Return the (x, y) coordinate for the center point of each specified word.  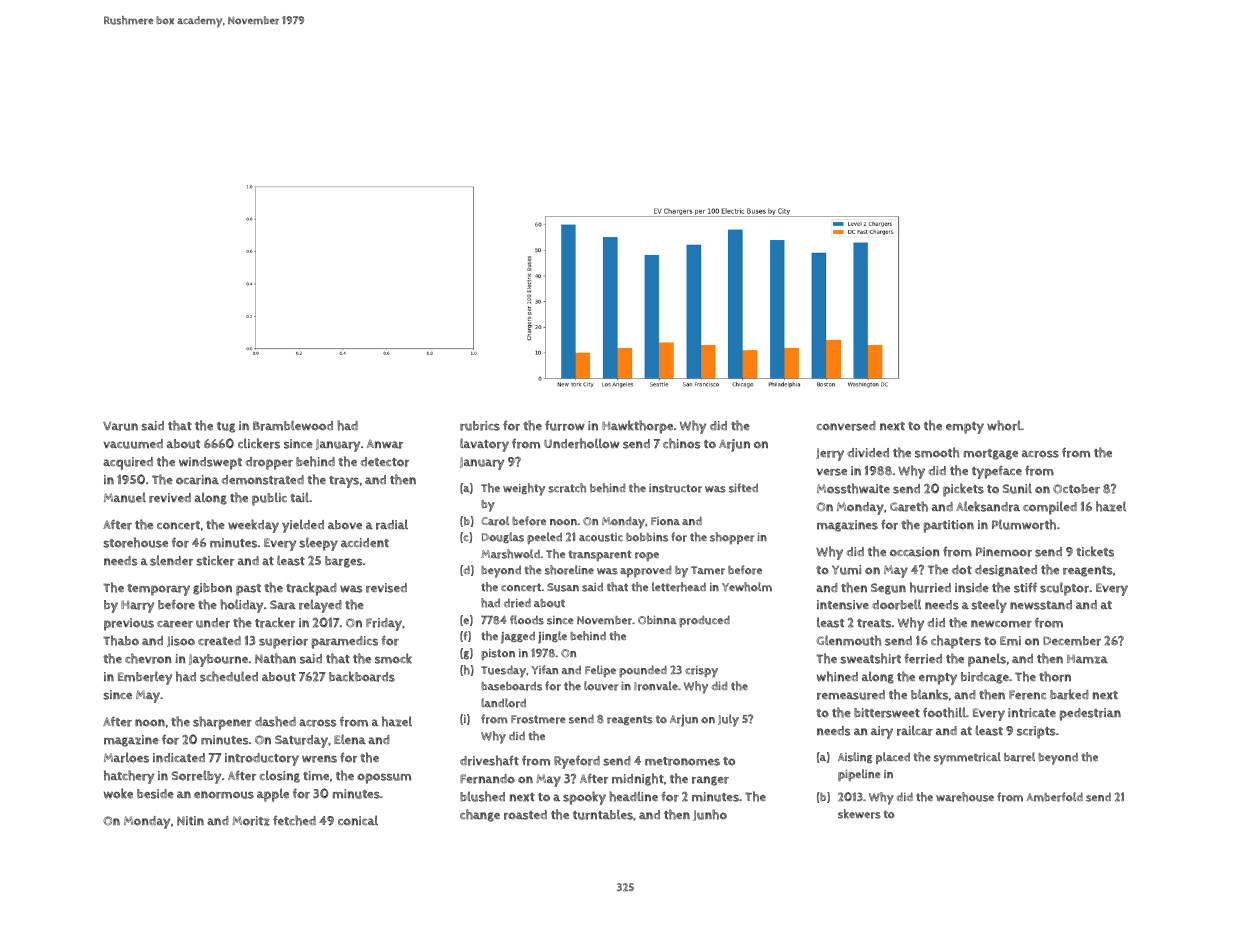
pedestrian (1090, 714)
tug (226, 427)
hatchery (129, 777)
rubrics (480, 426)
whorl (1004, 425)
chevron (148, 658)
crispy (701, 672)
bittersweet (887, 713)
